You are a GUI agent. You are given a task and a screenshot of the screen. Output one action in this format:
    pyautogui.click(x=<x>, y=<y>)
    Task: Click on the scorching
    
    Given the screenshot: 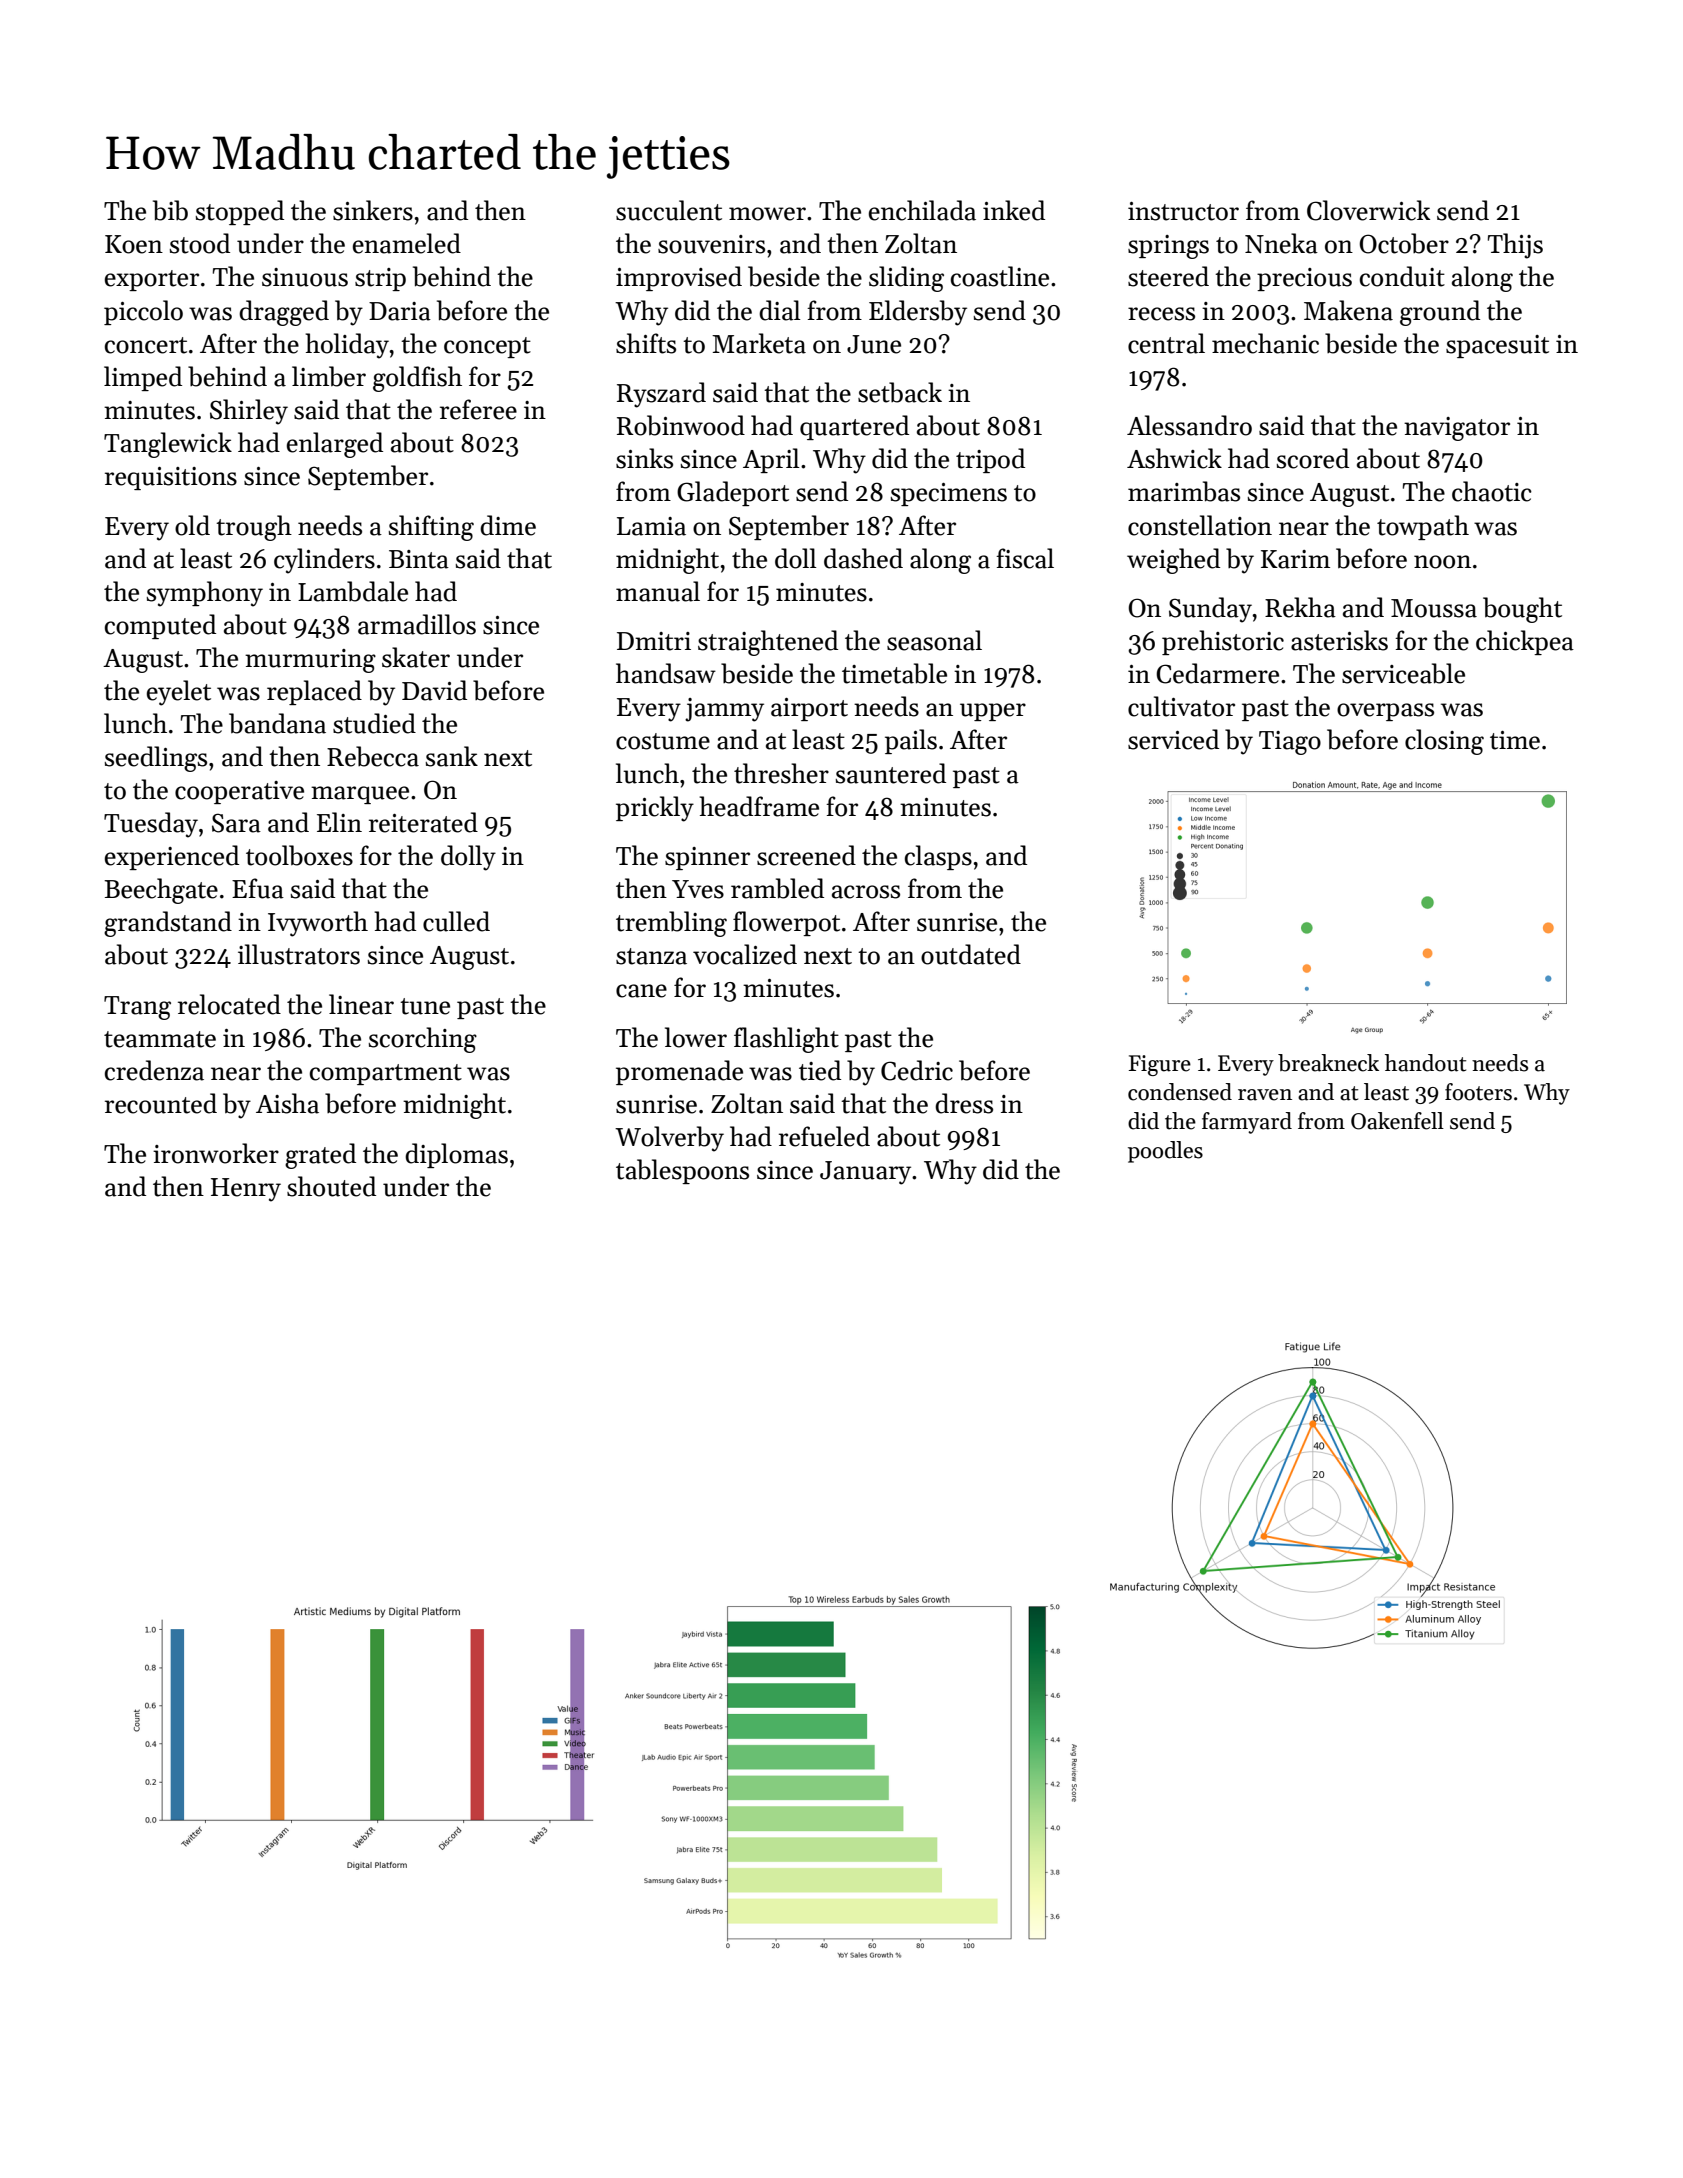 What is the action you would take?
    pyautogui.click(x=423, y=1040)
